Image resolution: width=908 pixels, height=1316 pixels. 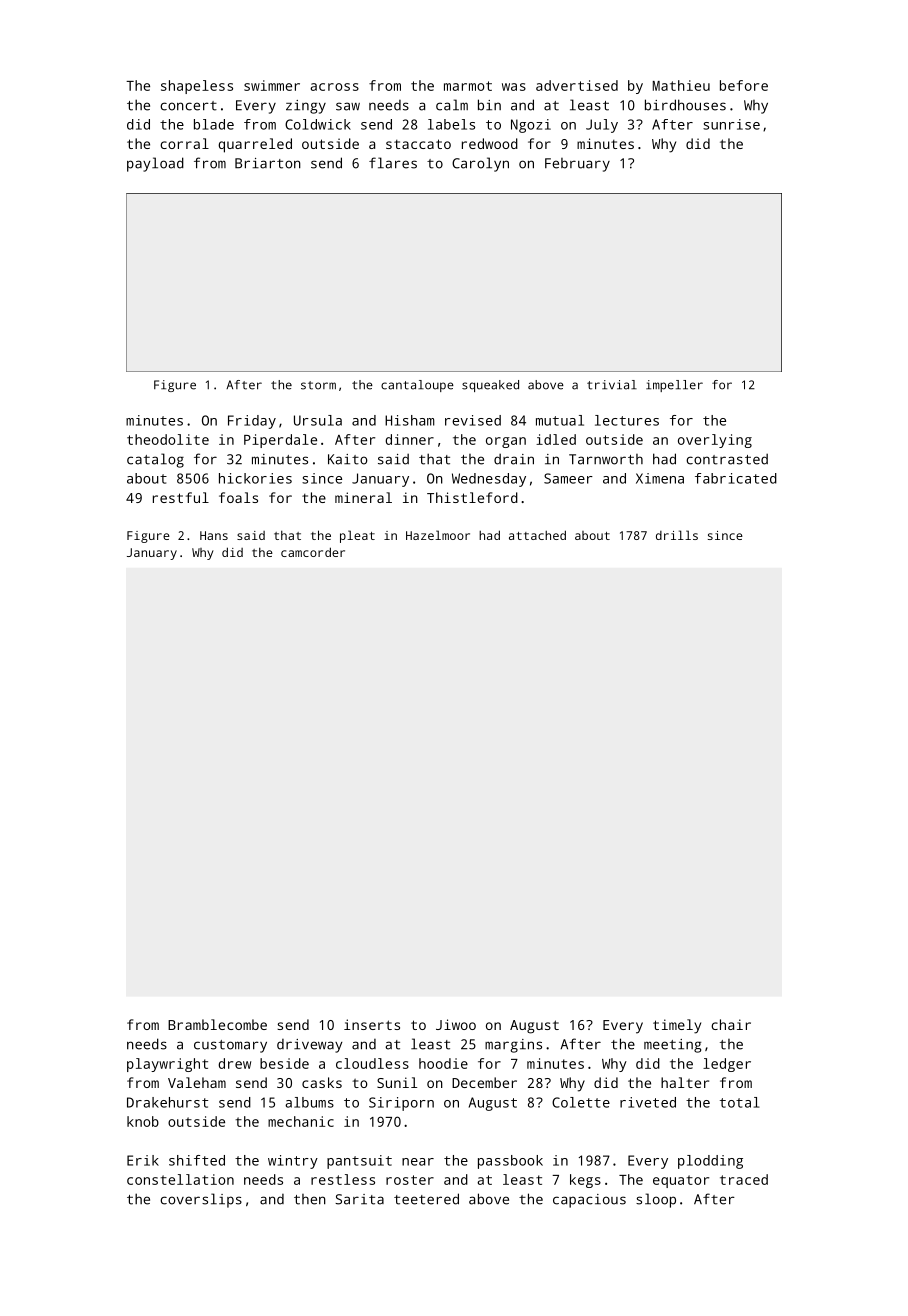 What do you see at coordinates (167, 1065) in the screenshot?
I see `playwright` at bounding box center [167, 1065].
